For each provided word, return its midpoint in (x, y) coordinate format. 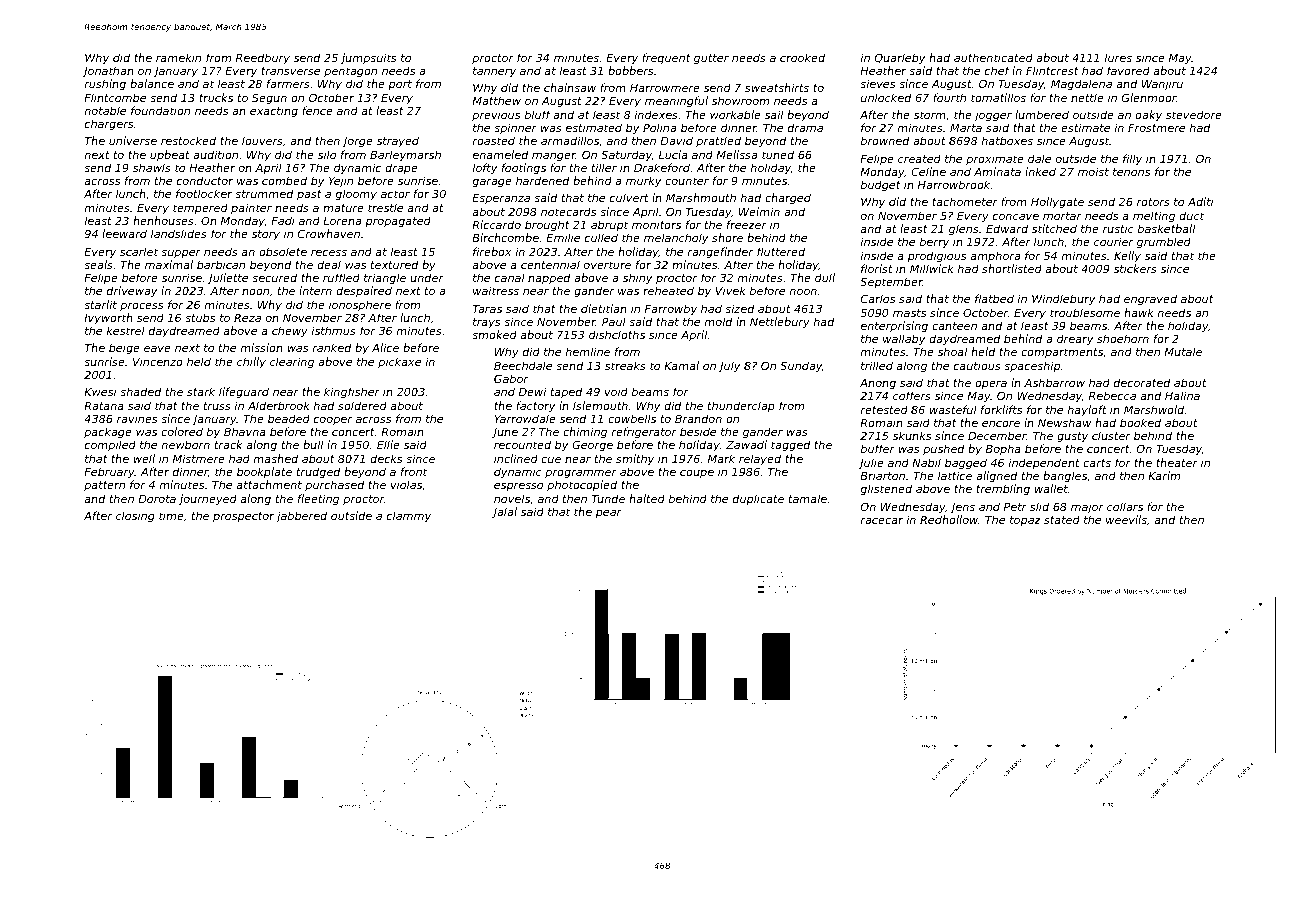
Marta (966, 128)
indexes (656, 114)
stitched (1054, 228)
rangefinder (721, 253)
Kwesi (100, 391)
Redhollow (949, 519)
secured (274, 277)
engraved (1150, 300)
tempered (200, 208)
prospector (243, 517)
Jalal (504, 512)
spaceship (1032, 366)
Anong (878, 384)
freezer (747, 224)
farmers (288, 83)
